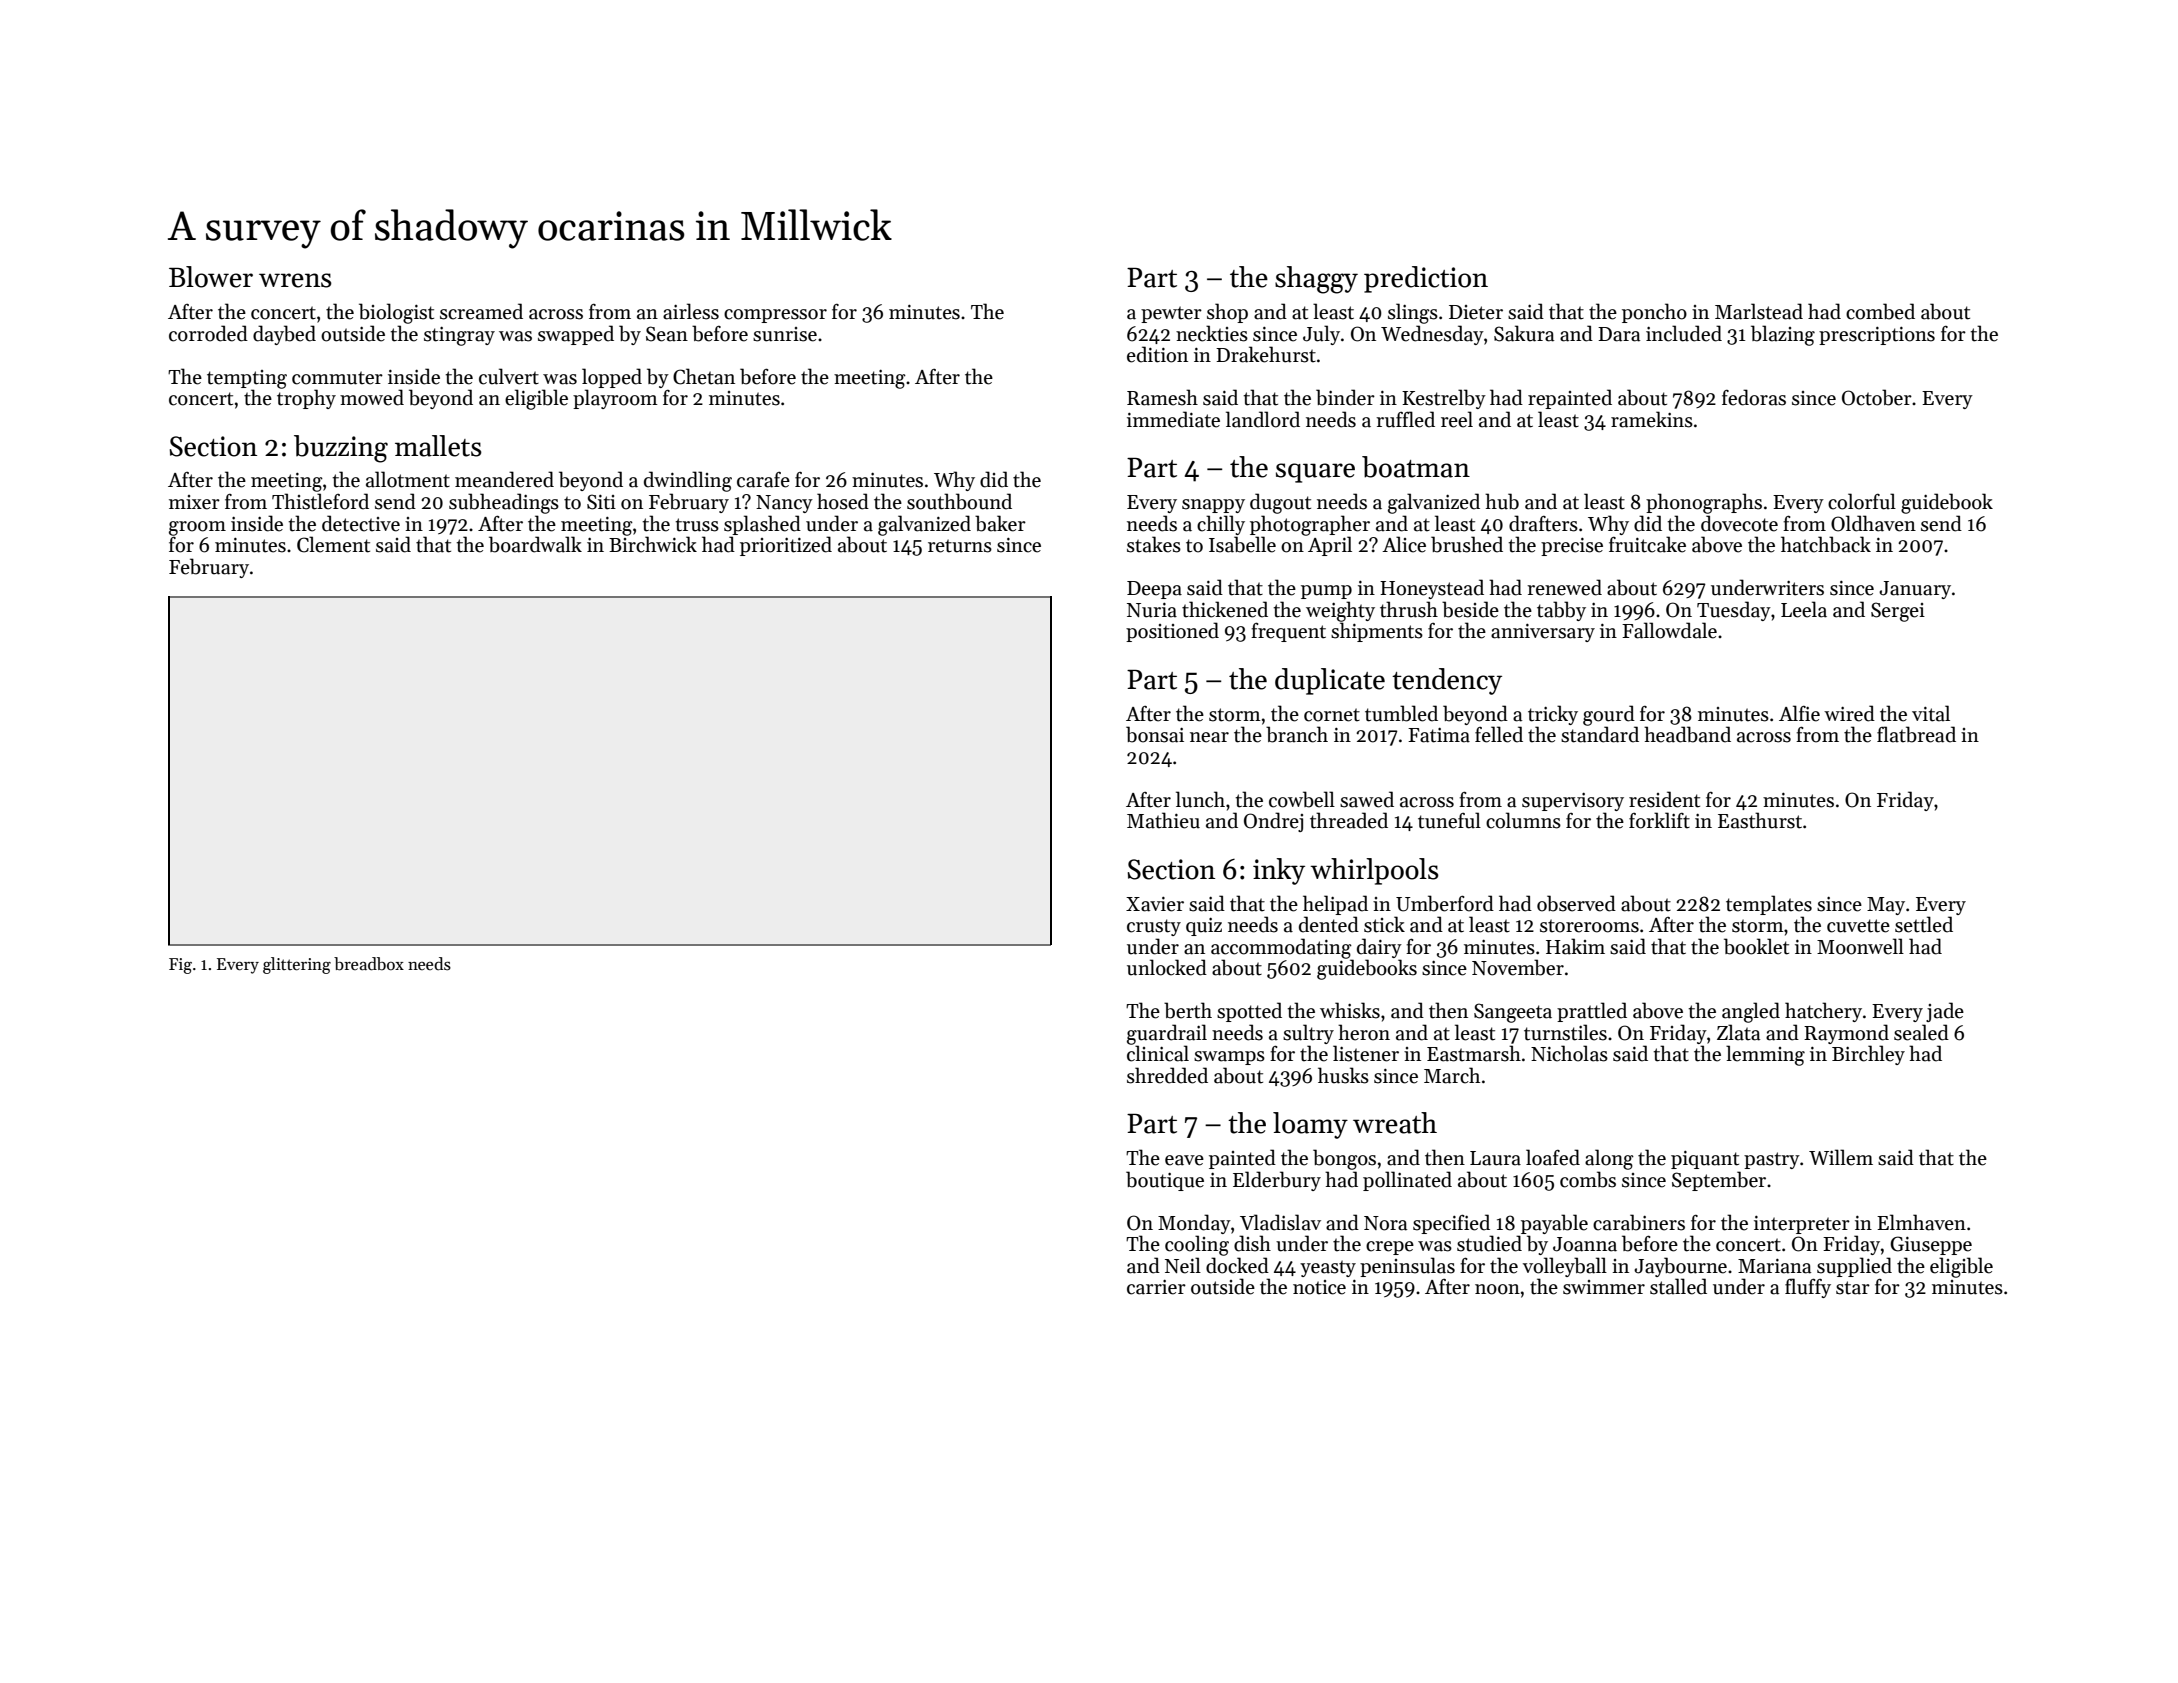 The width and height of the document is (2178, 1683). I want to click on Mathieu, so click(1163, 820).
